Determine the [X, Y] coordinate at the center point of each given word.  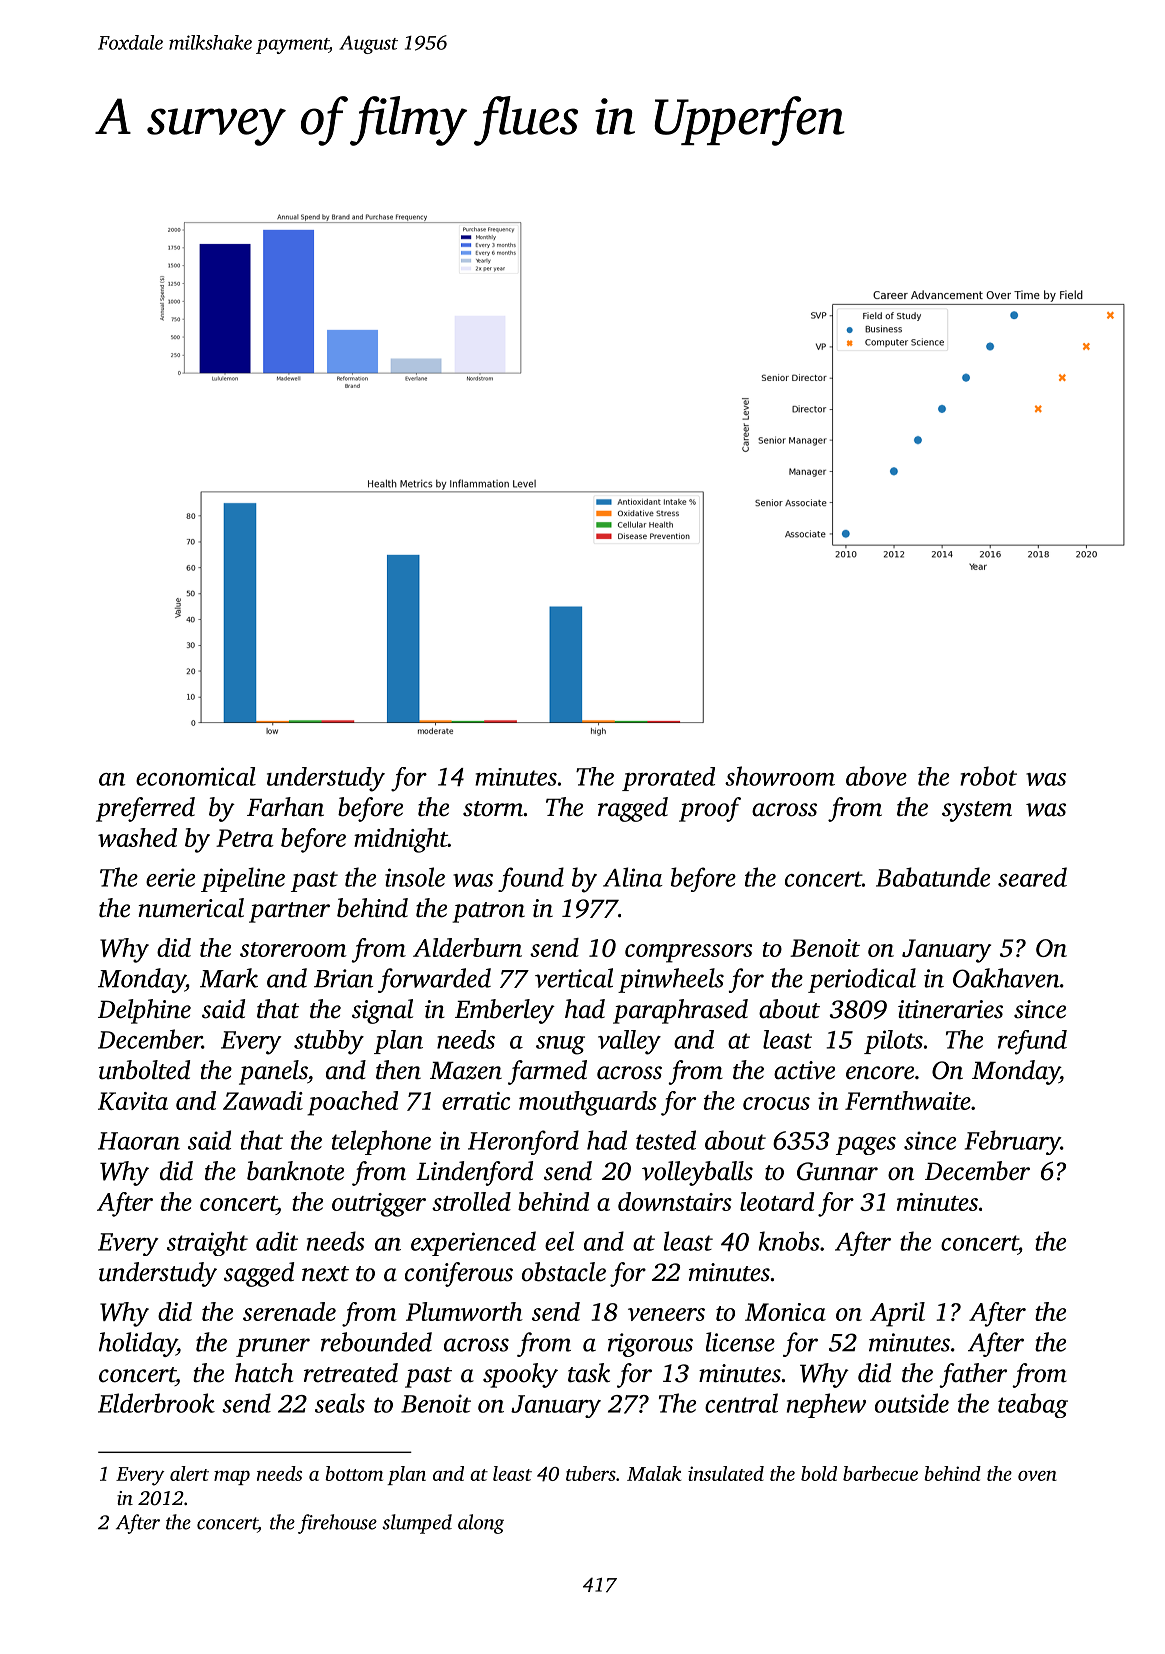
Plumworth [464, 1311]
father [973, 1375]
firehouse [337, 1524]
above [876, 776]
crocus [776, 1103]
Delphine [144, 1011]
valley [629, 1042]
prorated [668, 779]
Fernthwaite [908, 1100]
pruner [273, 1347]
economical [196, 776]
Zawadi [263, 1100]
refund [1032, 1042]
